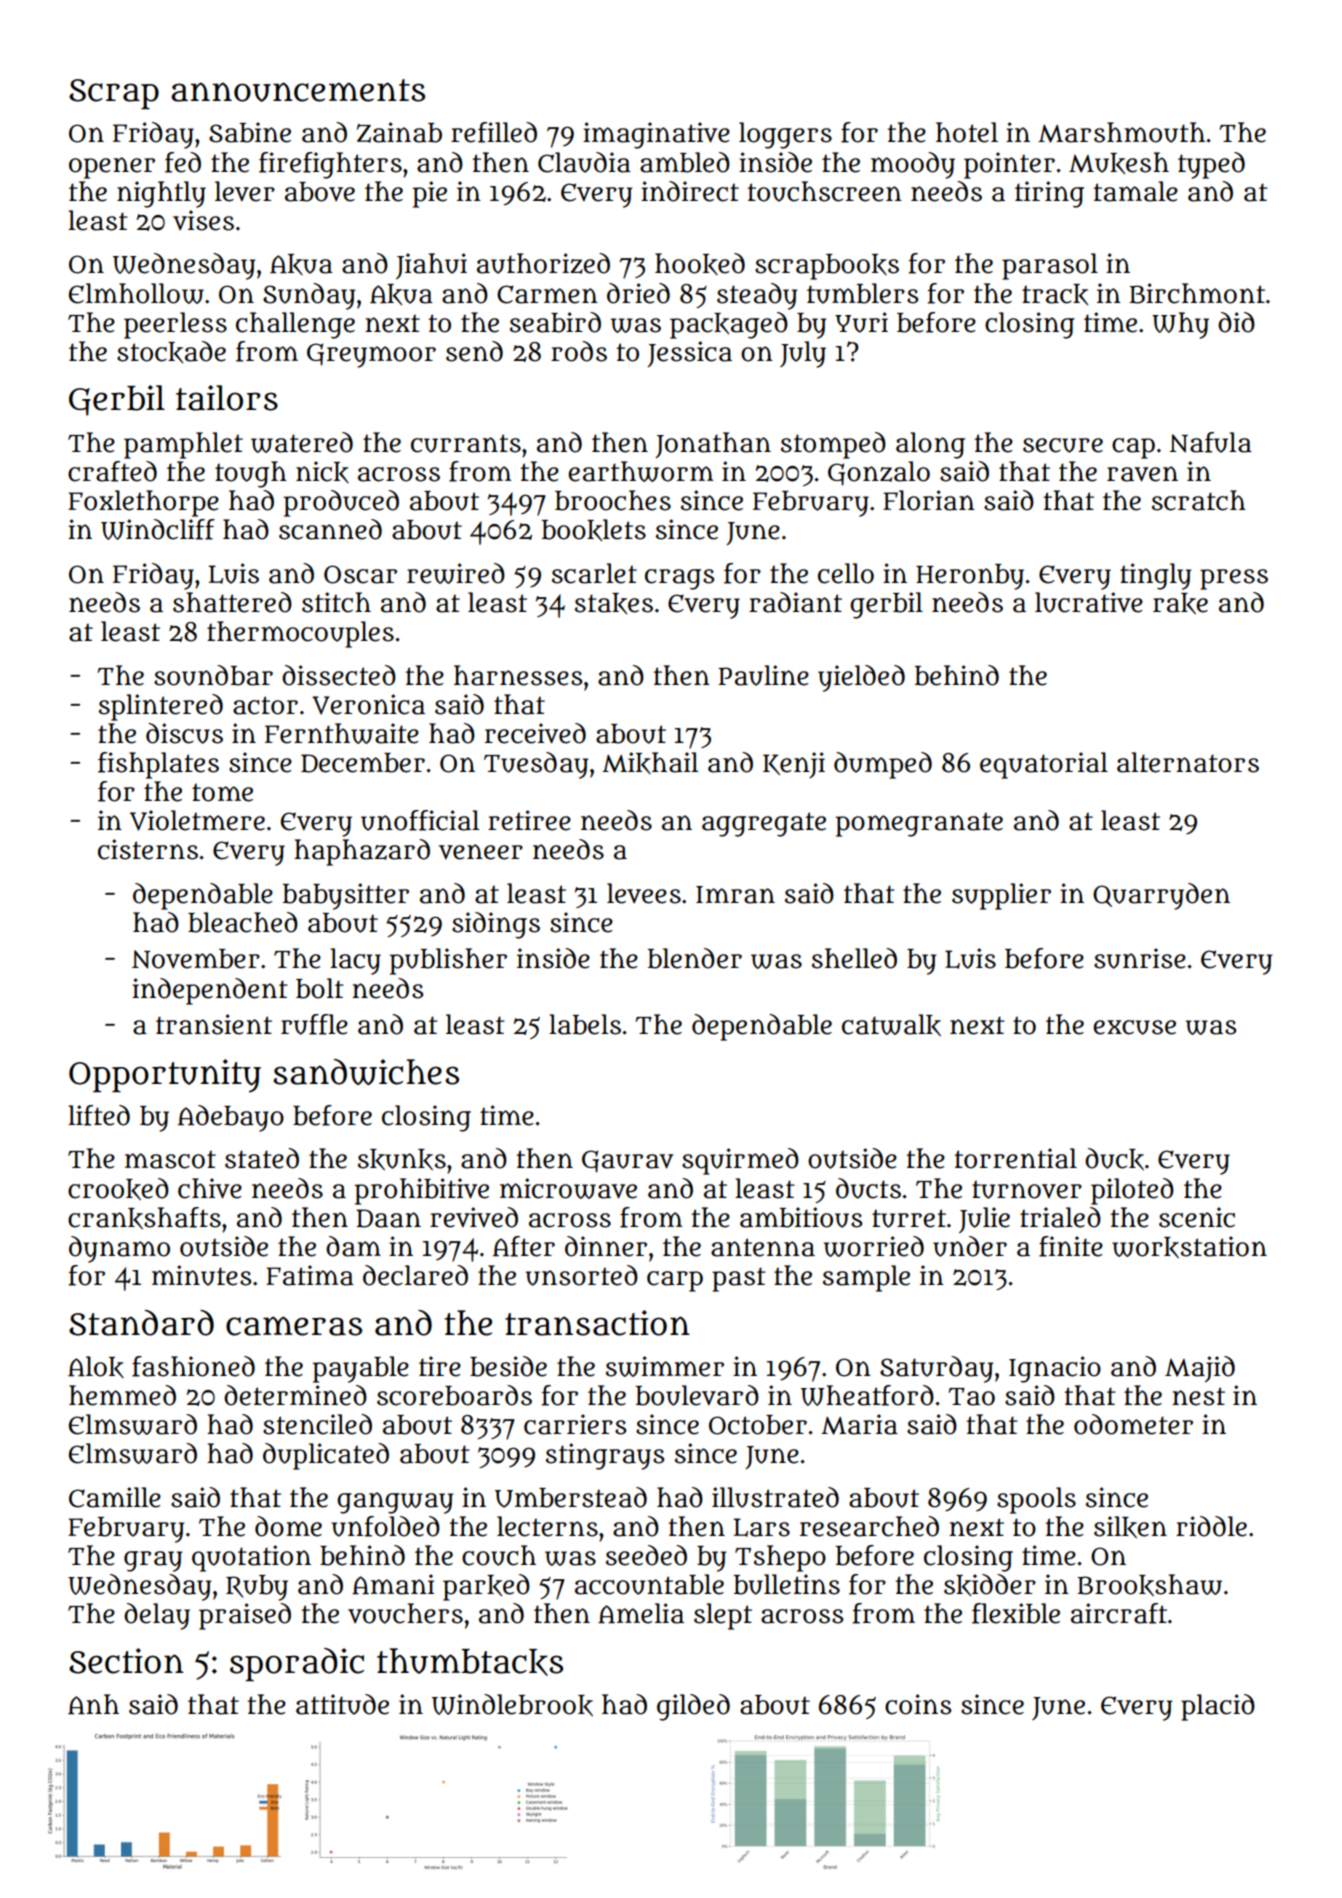 This document has height=1898, width=1342. I want to click on placid, so click(1218, 1707).
